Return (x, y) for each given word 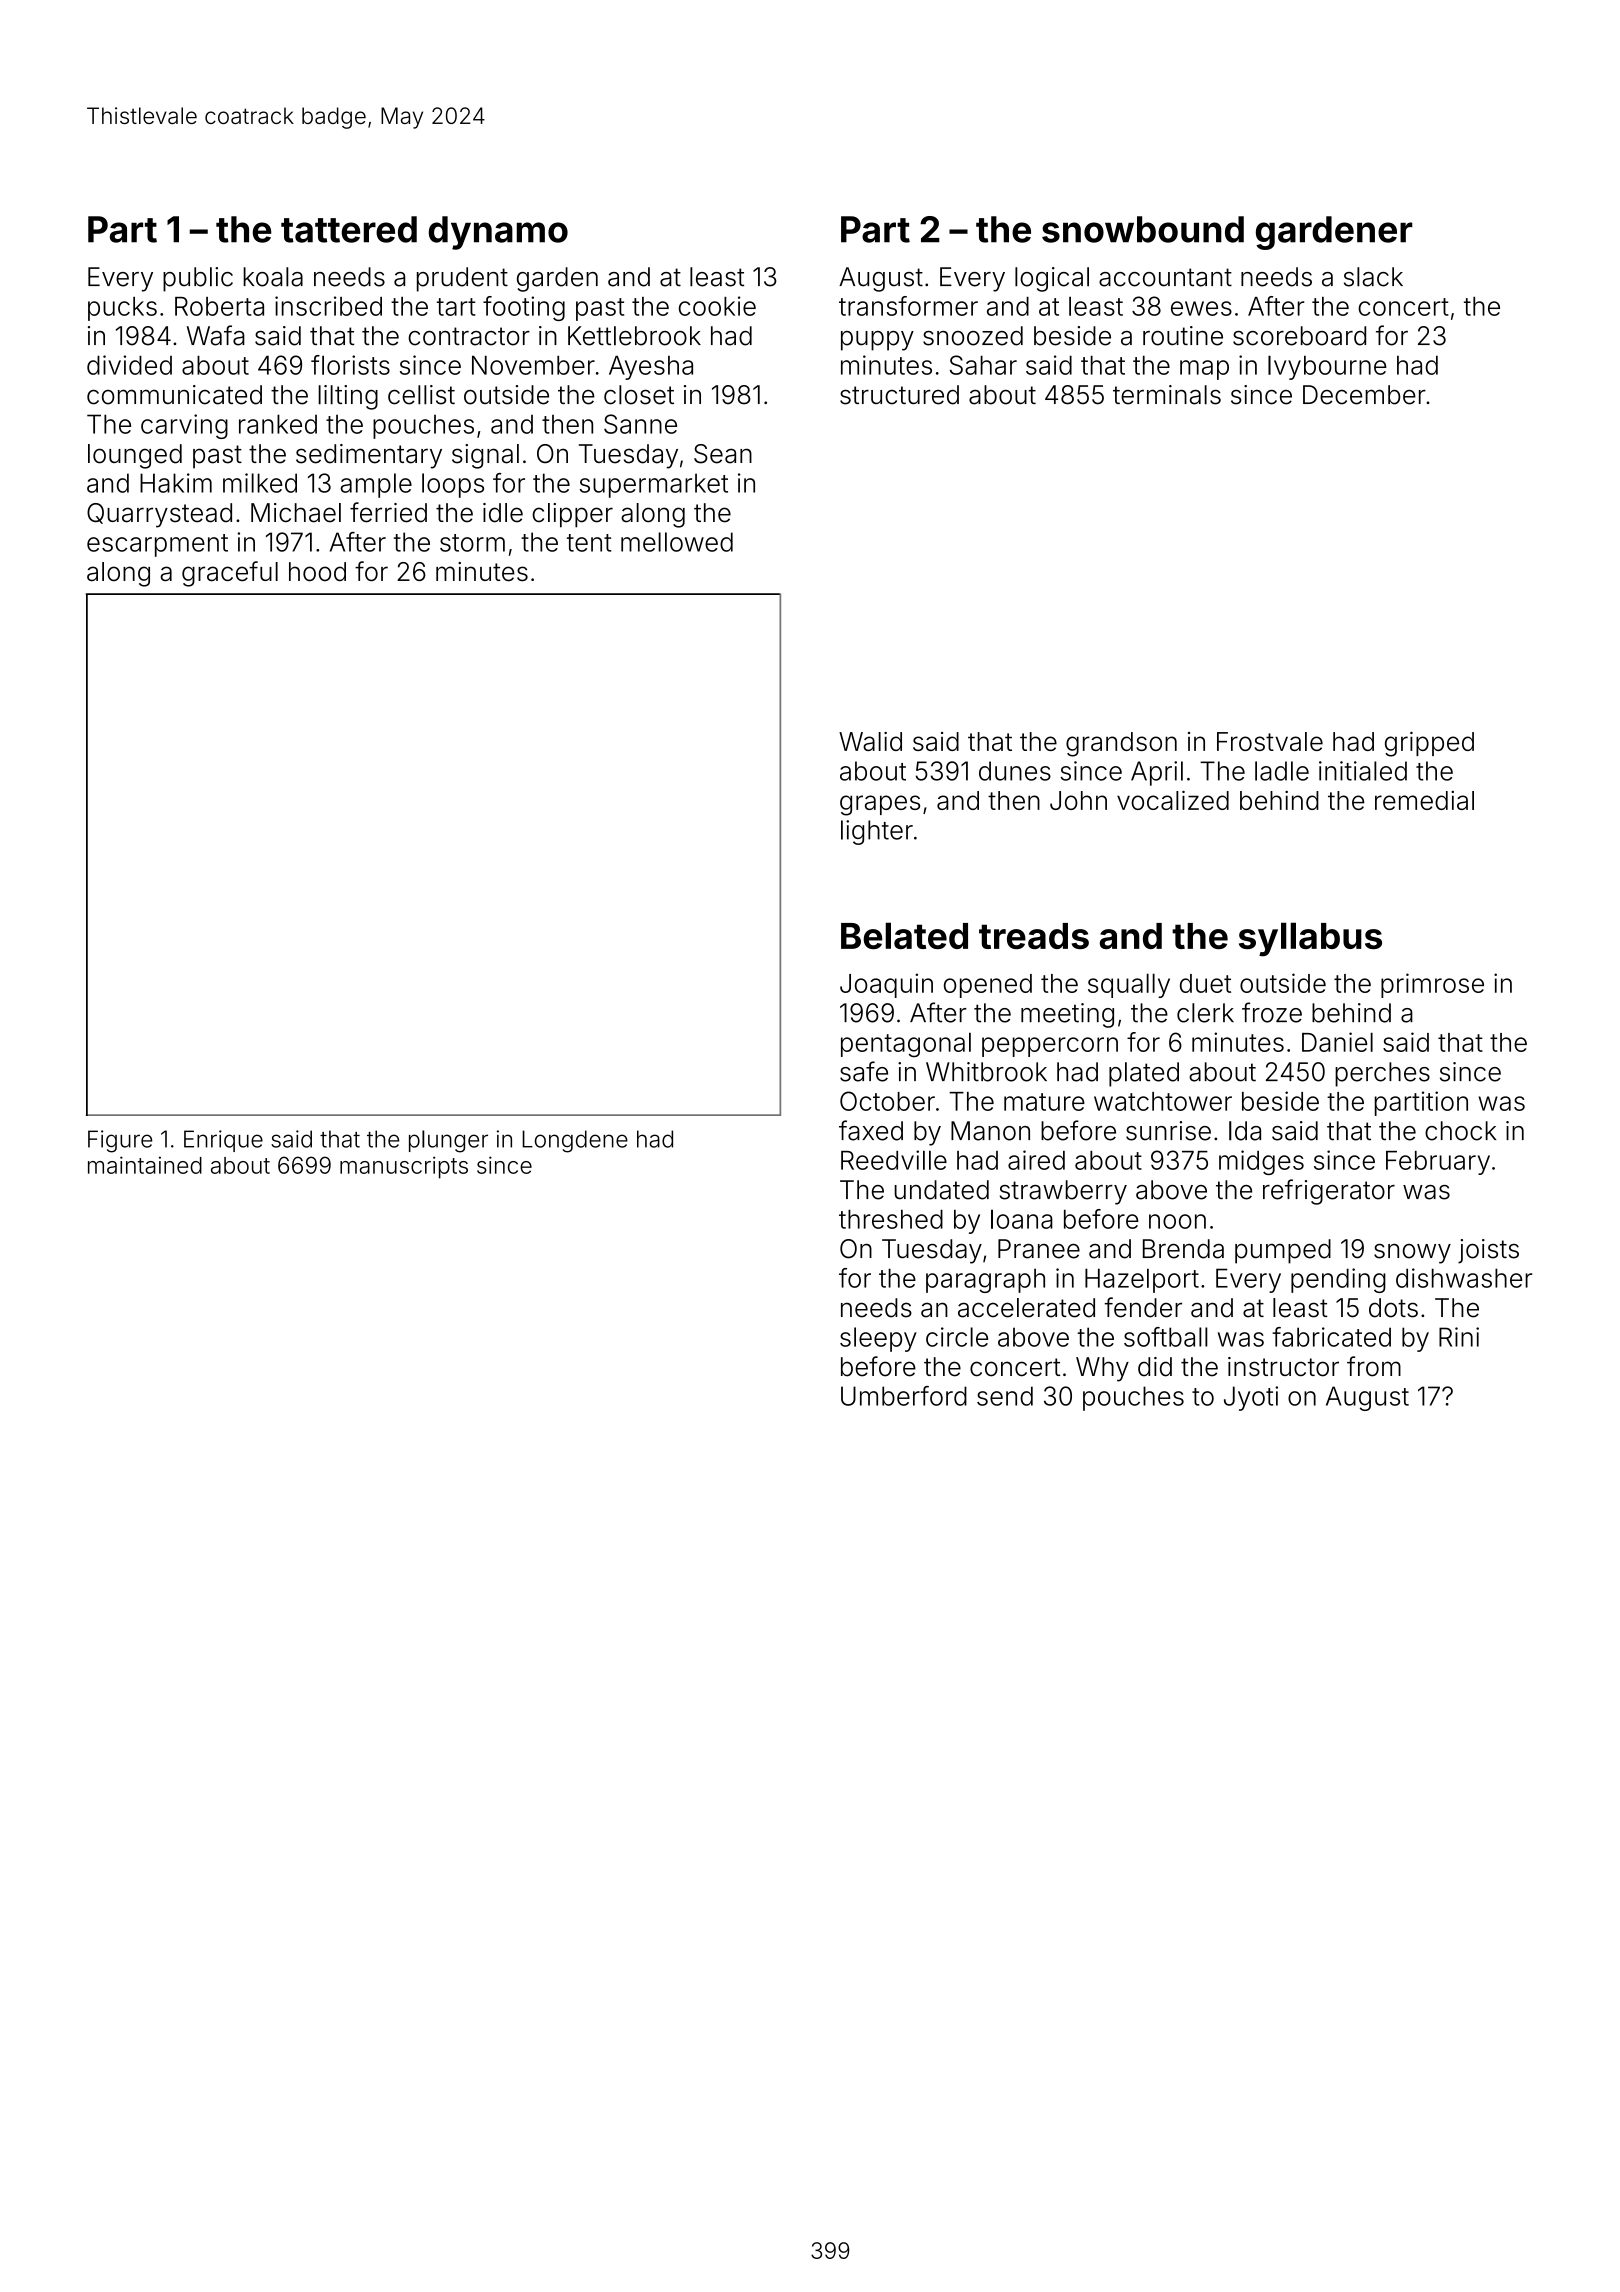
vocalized (1173, 800)
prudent (462, 279)
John (1078, 800)
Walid (870, 741)
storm (472, 543)
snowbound (1143, 229)
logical (1052, 279)
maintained (145, 1165)
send (1005, 1396)
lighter (877, 832)
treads (1034, 936)
